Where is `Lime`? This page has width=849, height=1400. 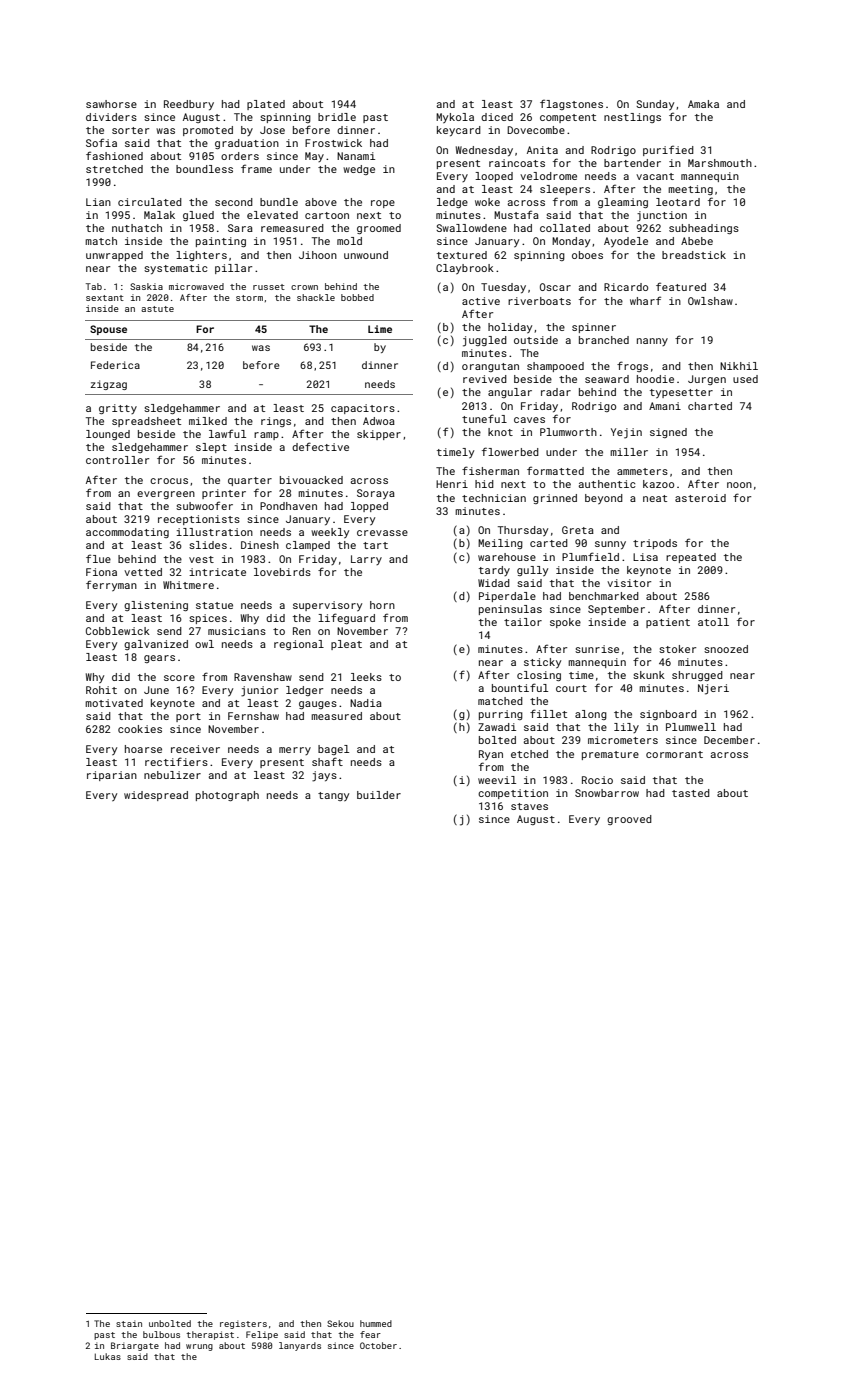
Lime is located at coordinates (380, 329).
